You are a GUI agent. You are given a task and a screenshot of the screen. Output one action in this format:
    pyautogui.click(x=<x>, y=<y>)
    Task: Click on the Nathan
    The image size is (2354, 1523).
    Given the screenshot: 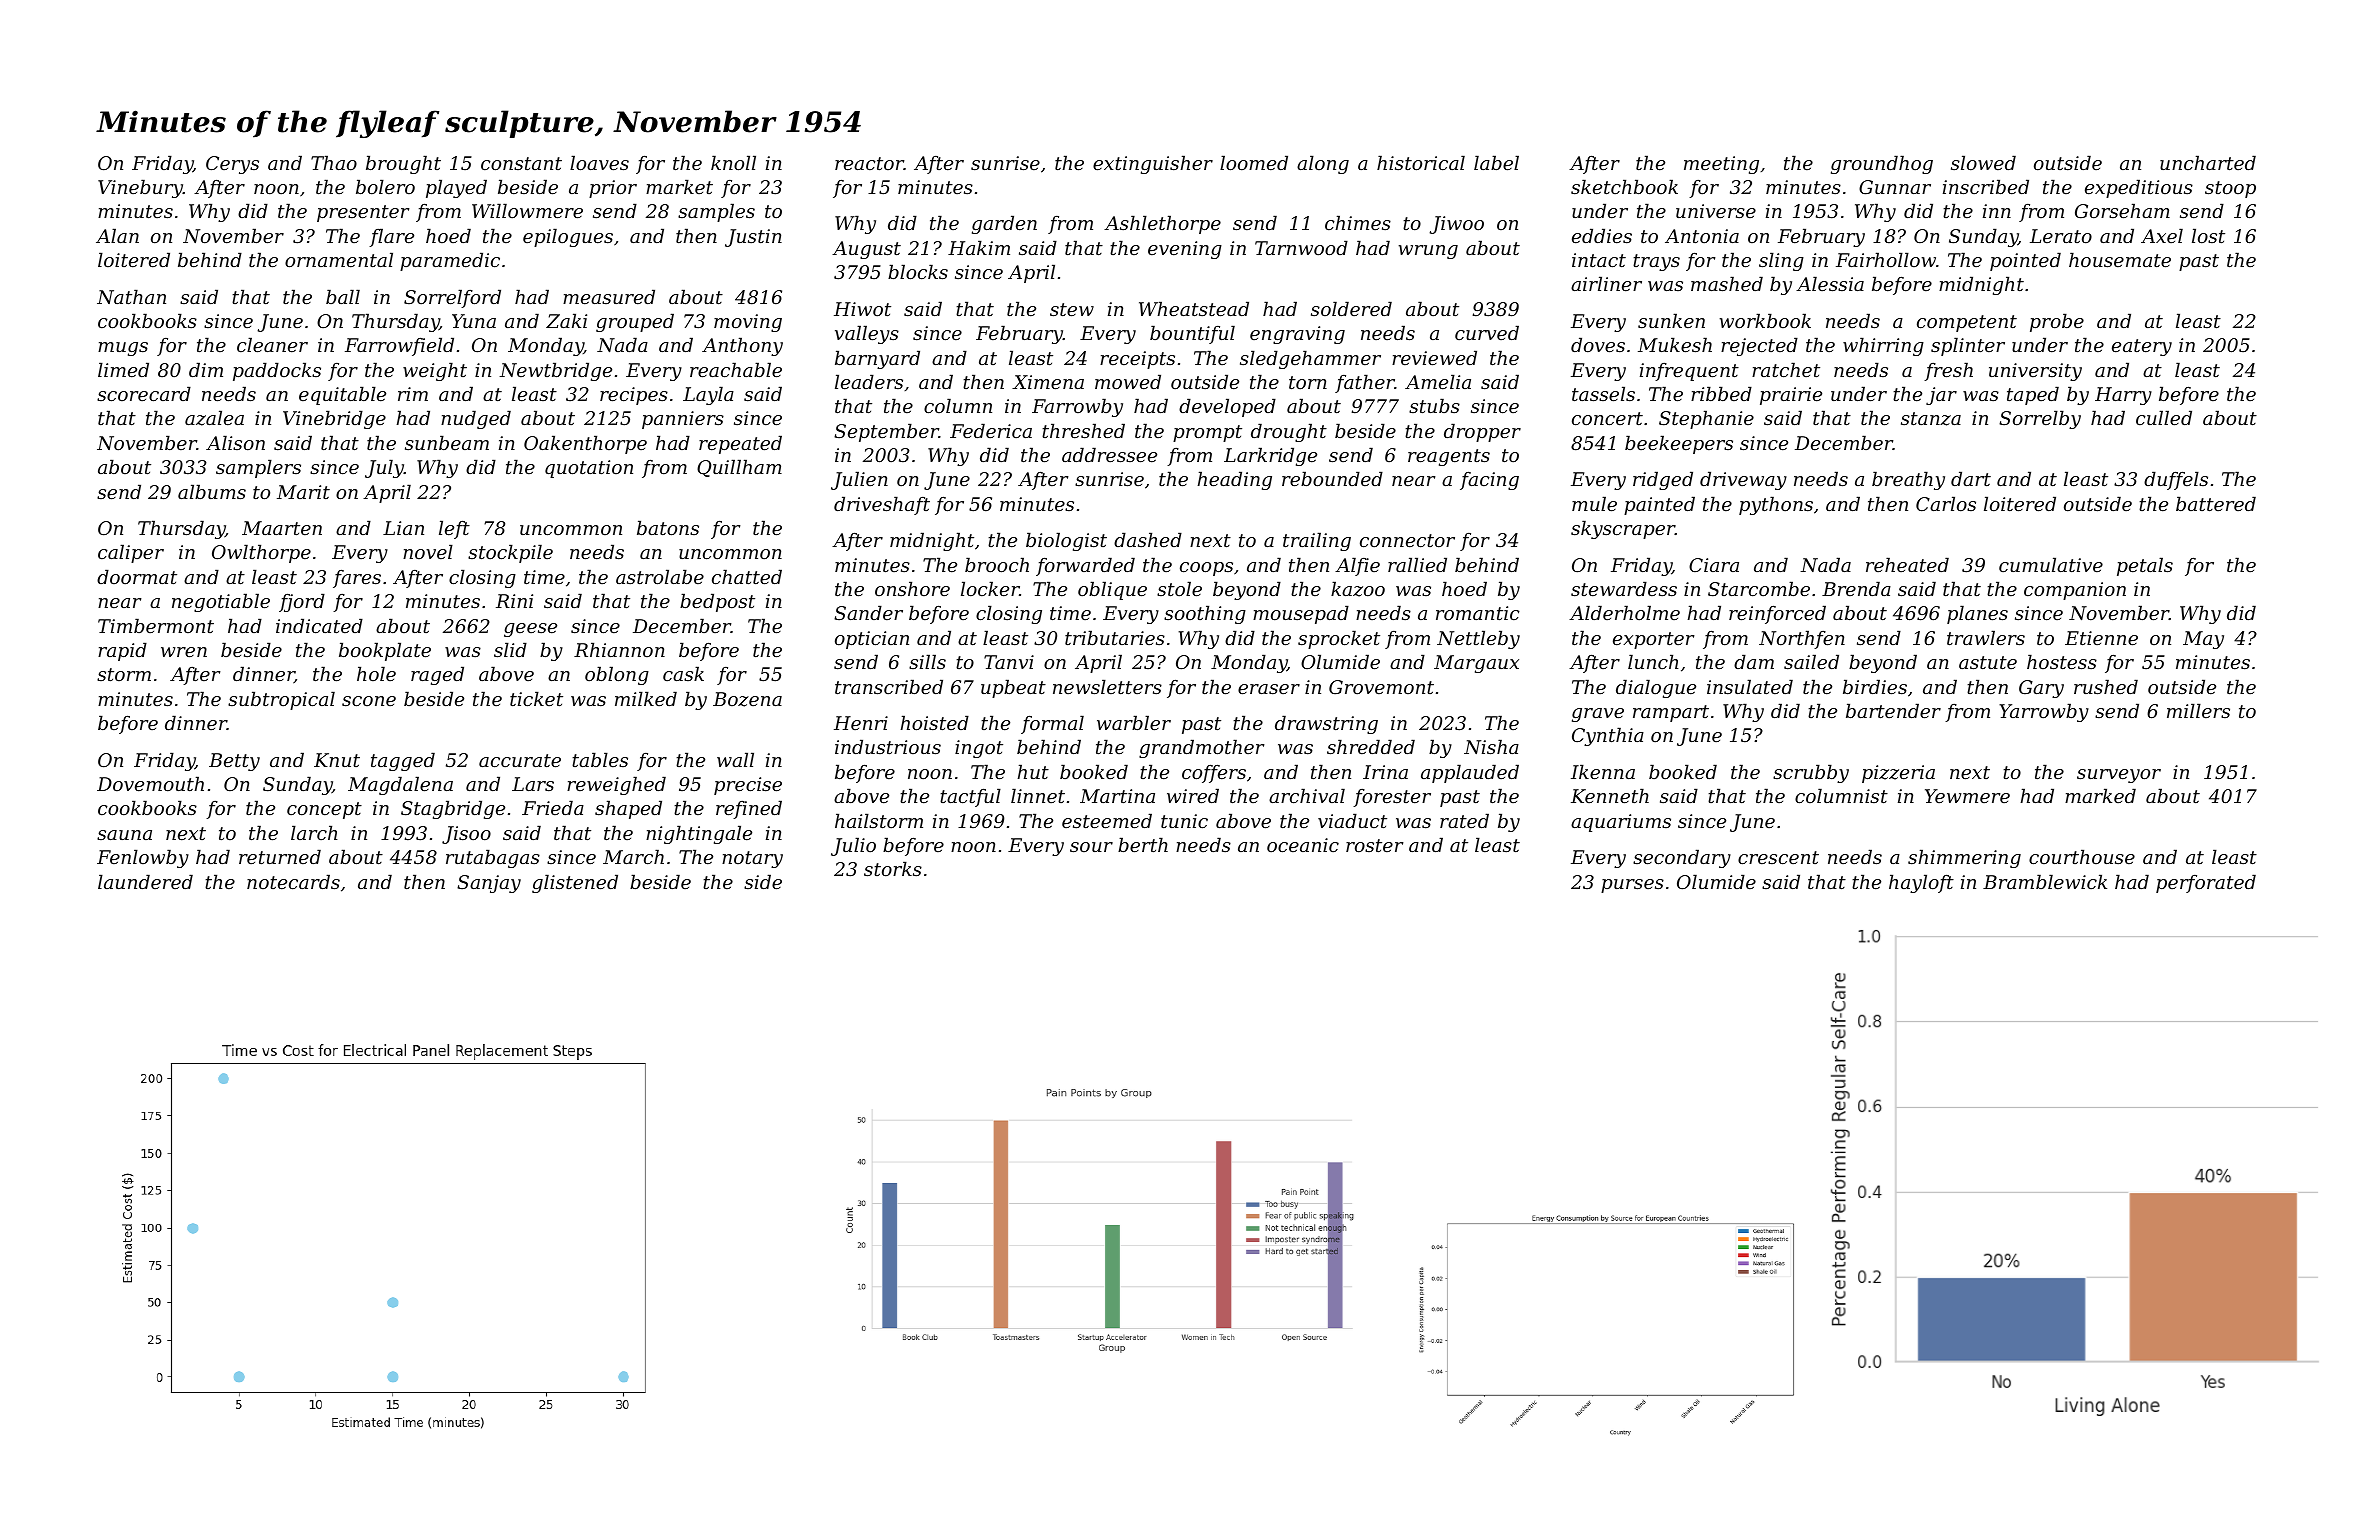 What is the action you would take?
    pyautogui.click(x=131, y=296)
